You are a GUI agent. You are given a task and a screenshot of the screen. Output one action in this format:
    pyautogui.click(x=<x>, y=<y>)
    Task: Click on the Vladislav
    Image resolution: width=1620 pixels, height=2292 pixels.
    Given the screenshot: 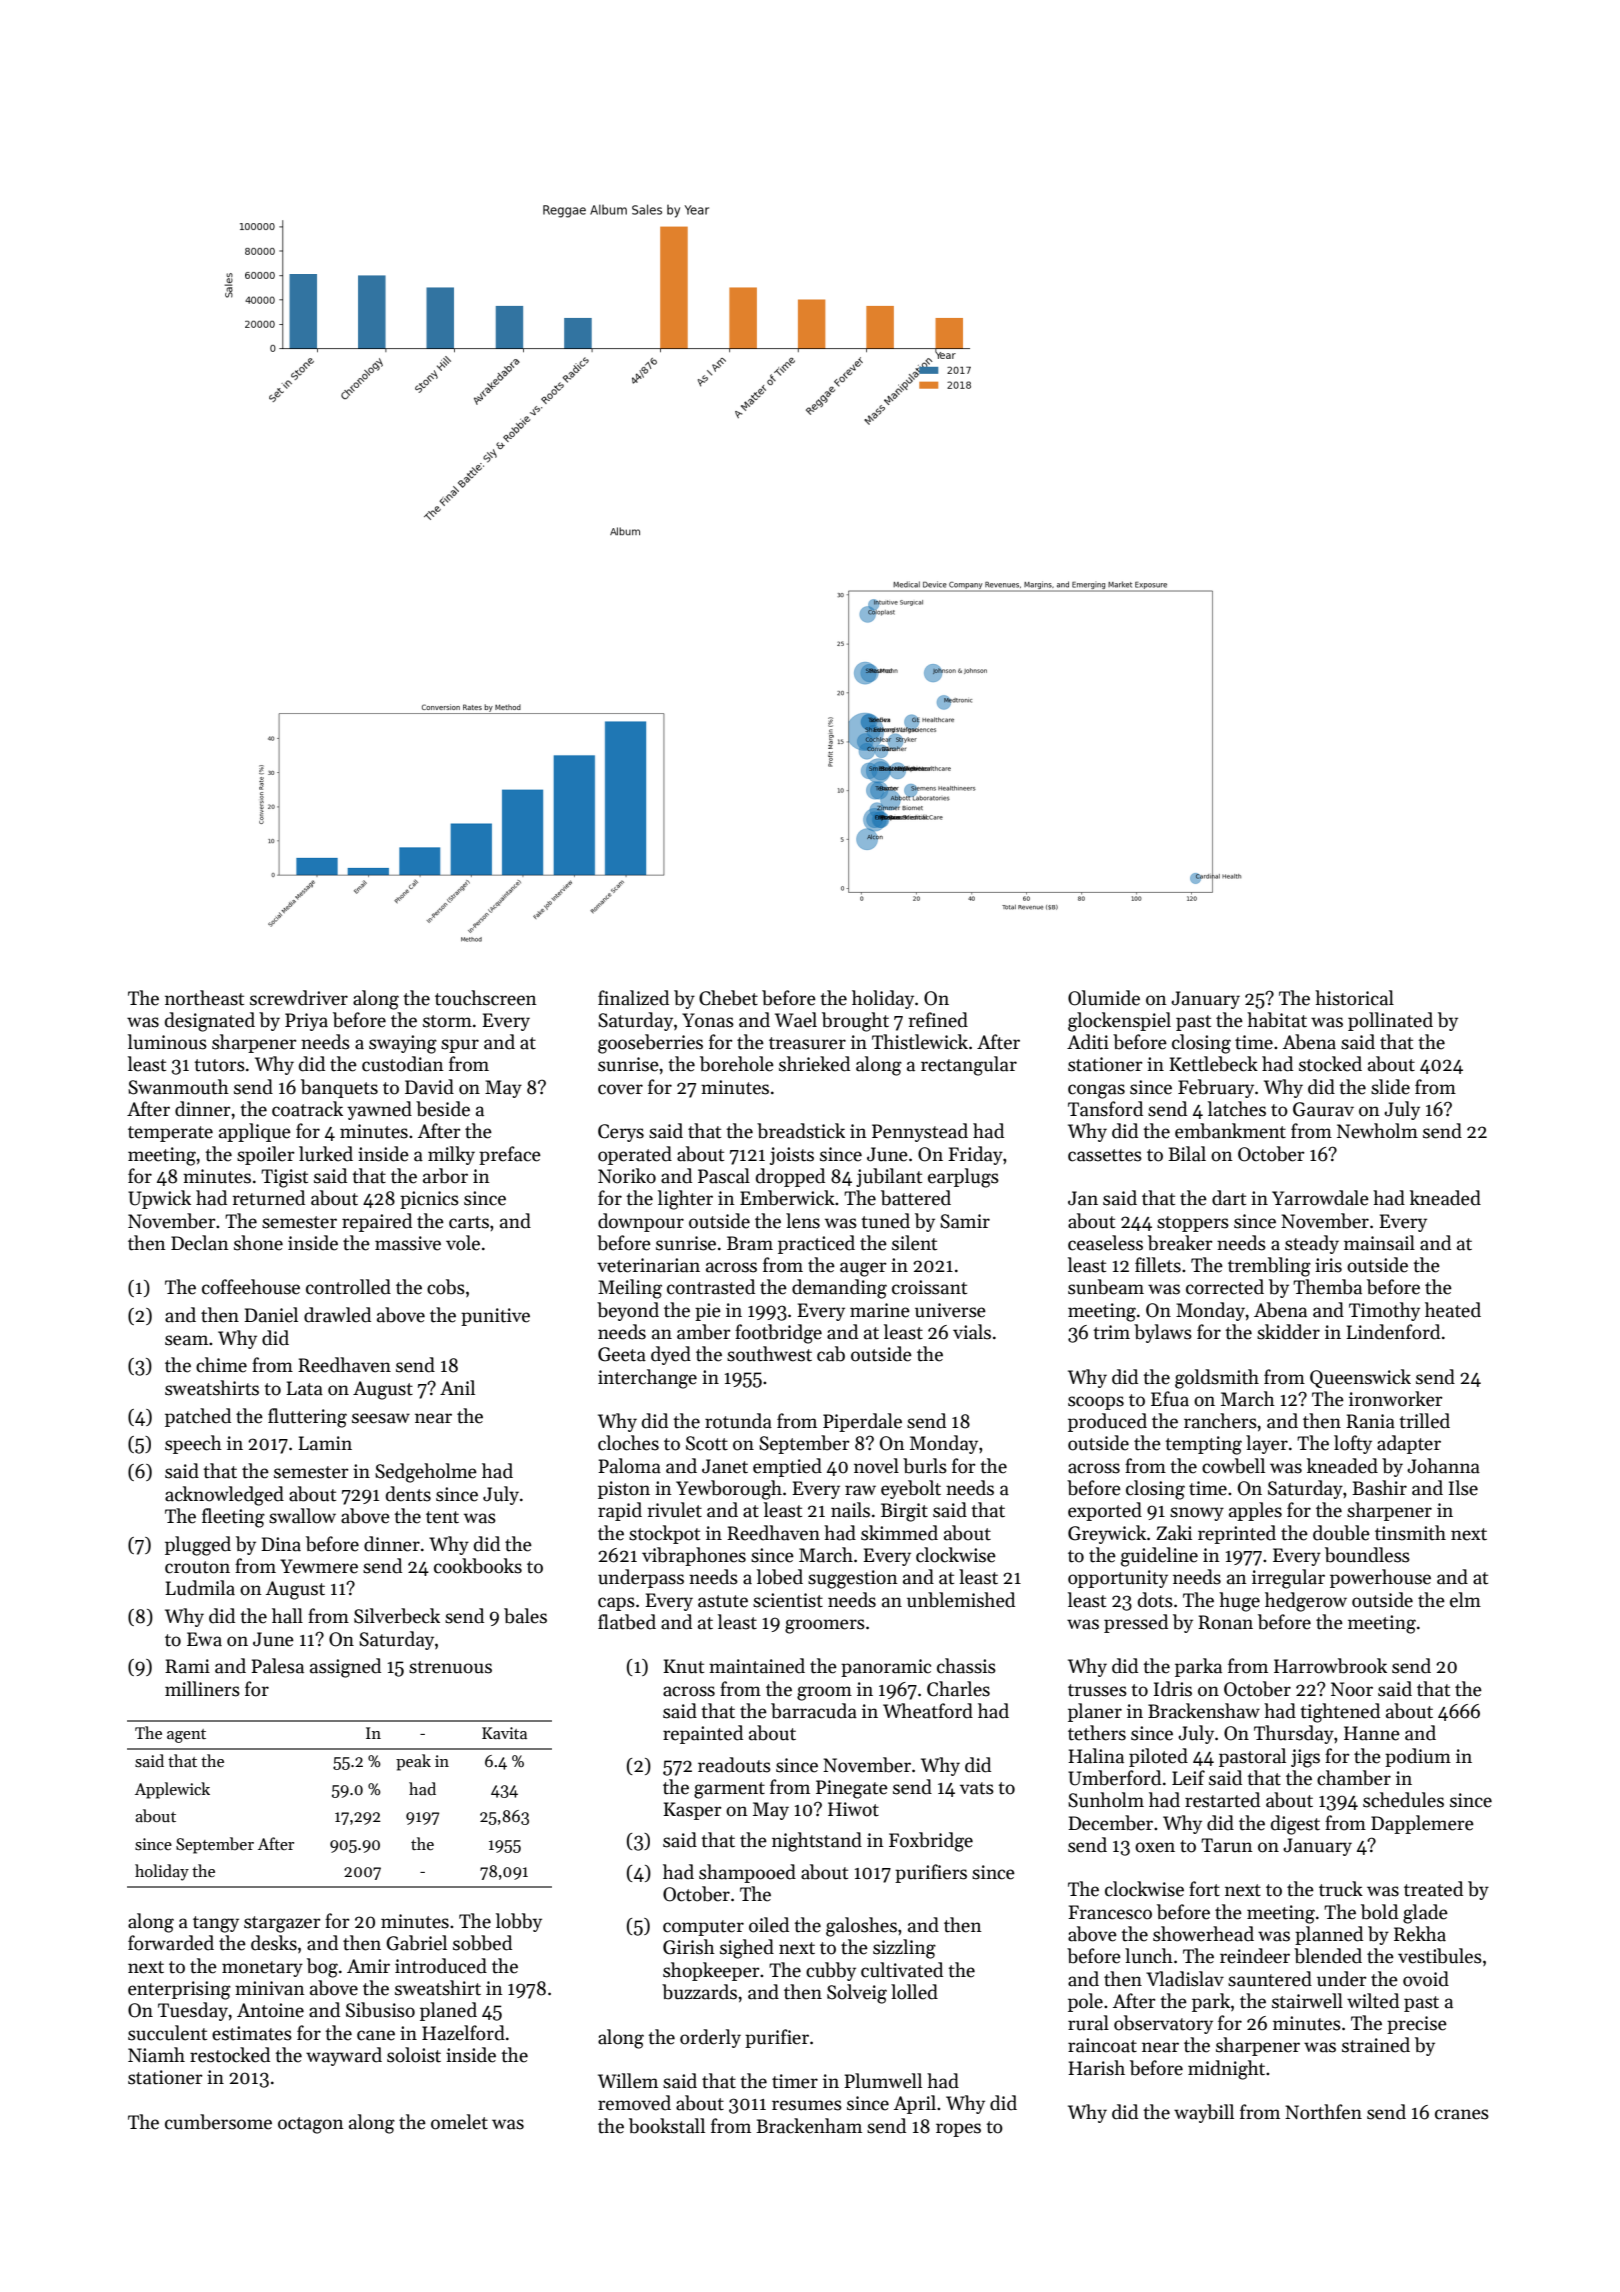 What is the action you would take?
    pyautogui.click(x=1185, y=1979)
